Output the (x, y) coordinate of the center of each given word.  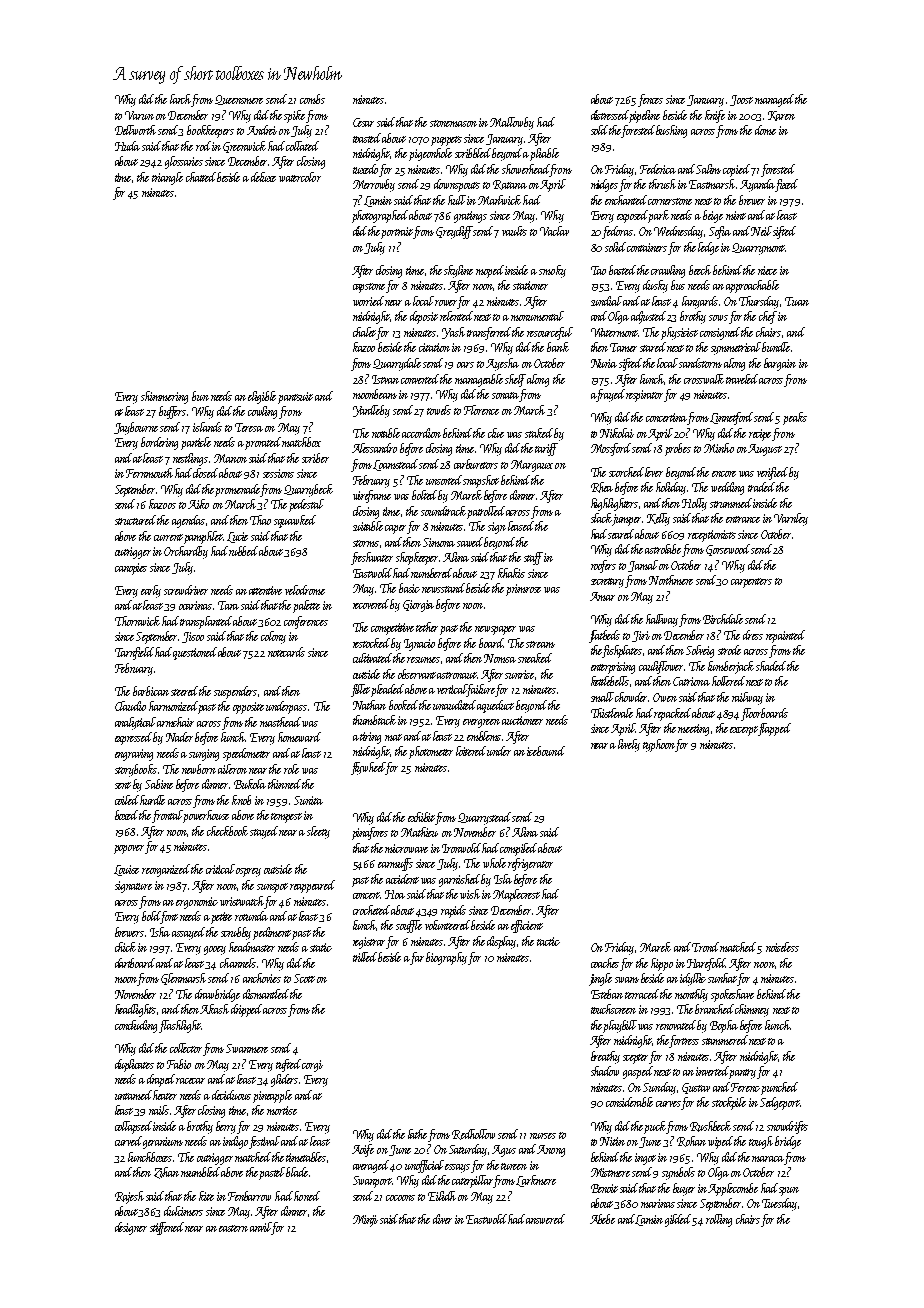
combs (312, 99)
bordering (159, 443)
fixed (786, 185)
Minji (365, 1221)
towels (439, 410)
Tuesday (779, 1204)
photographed (380, 216)
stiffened (167, 1228)
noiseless (782, 947)
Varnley (791, 519)
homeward (299, 737)
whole (494, 863)
